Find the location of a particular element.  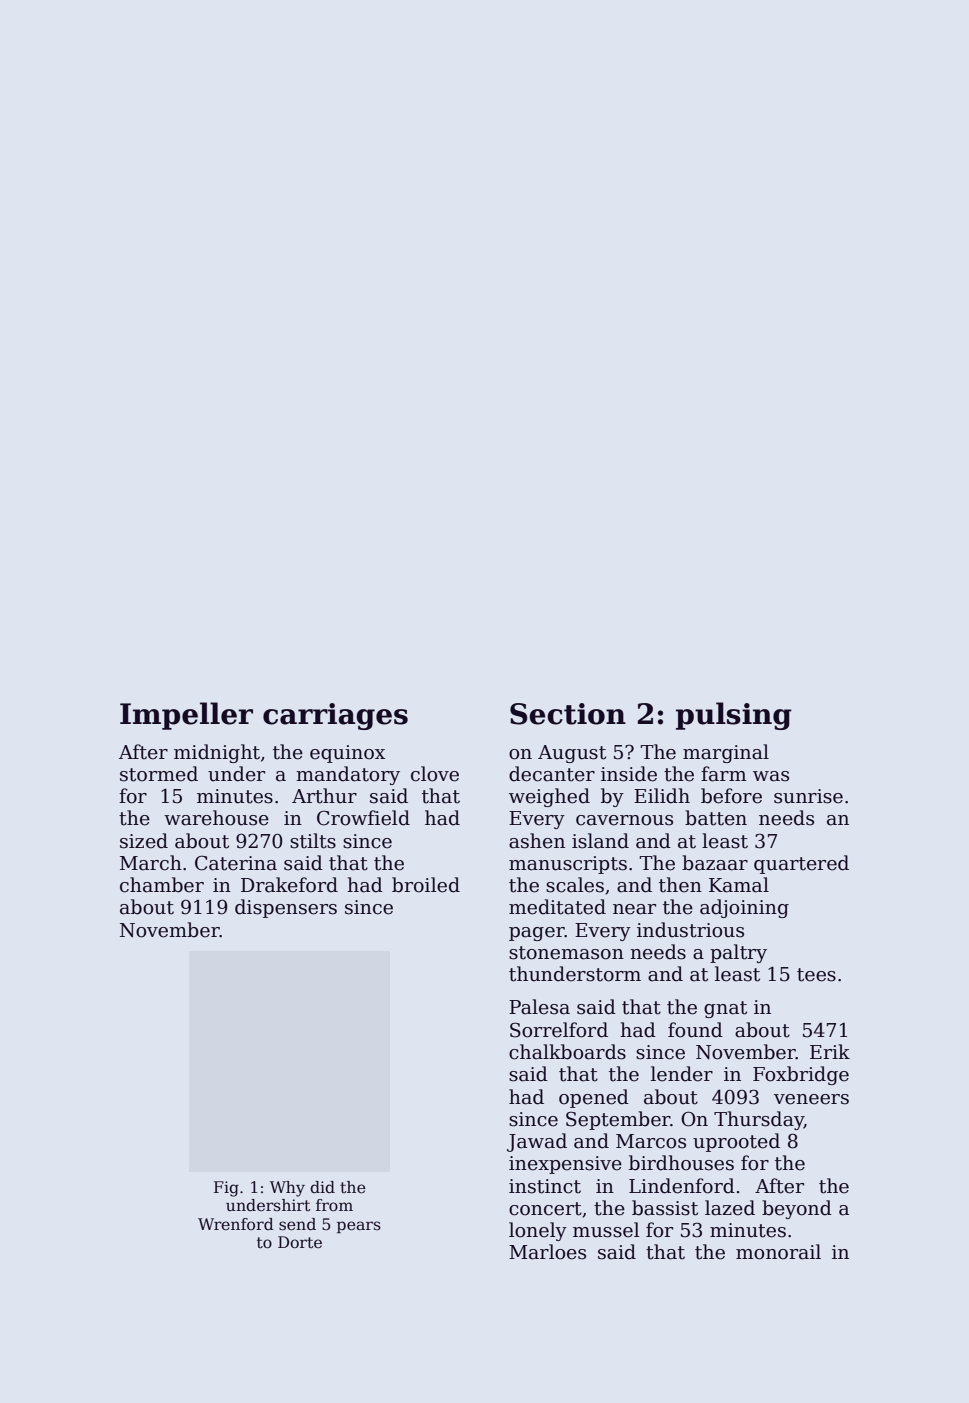

was is located at coordinates (771, 776).
